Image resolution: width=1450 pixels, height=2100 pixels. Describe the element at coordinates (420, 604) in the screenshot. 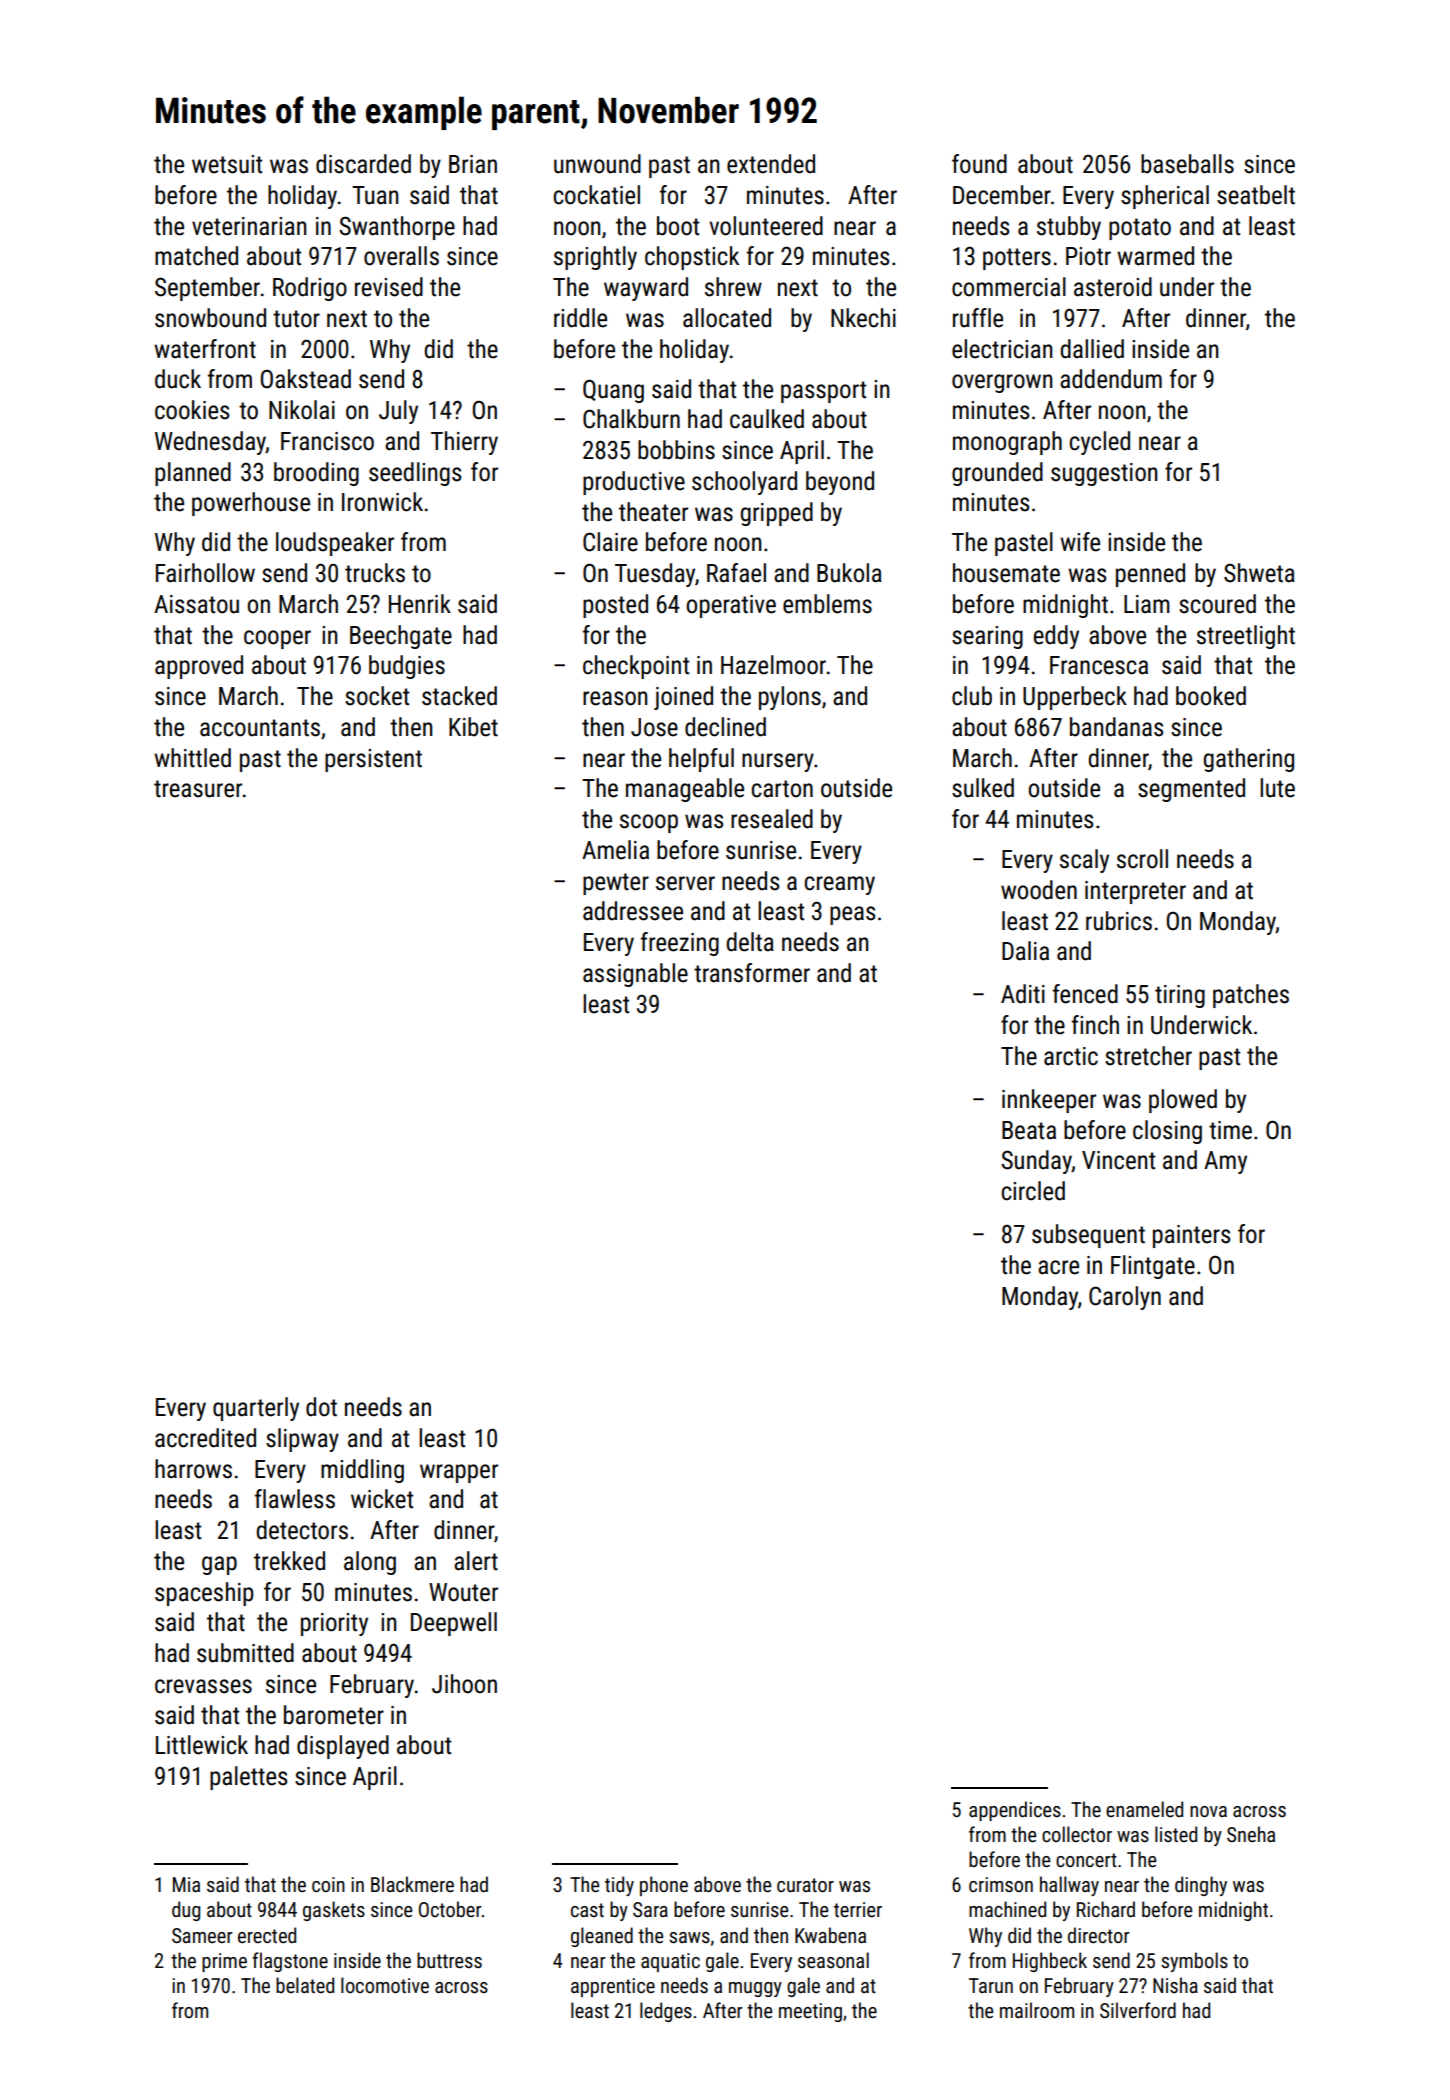

I see `Henrik` at that location.
